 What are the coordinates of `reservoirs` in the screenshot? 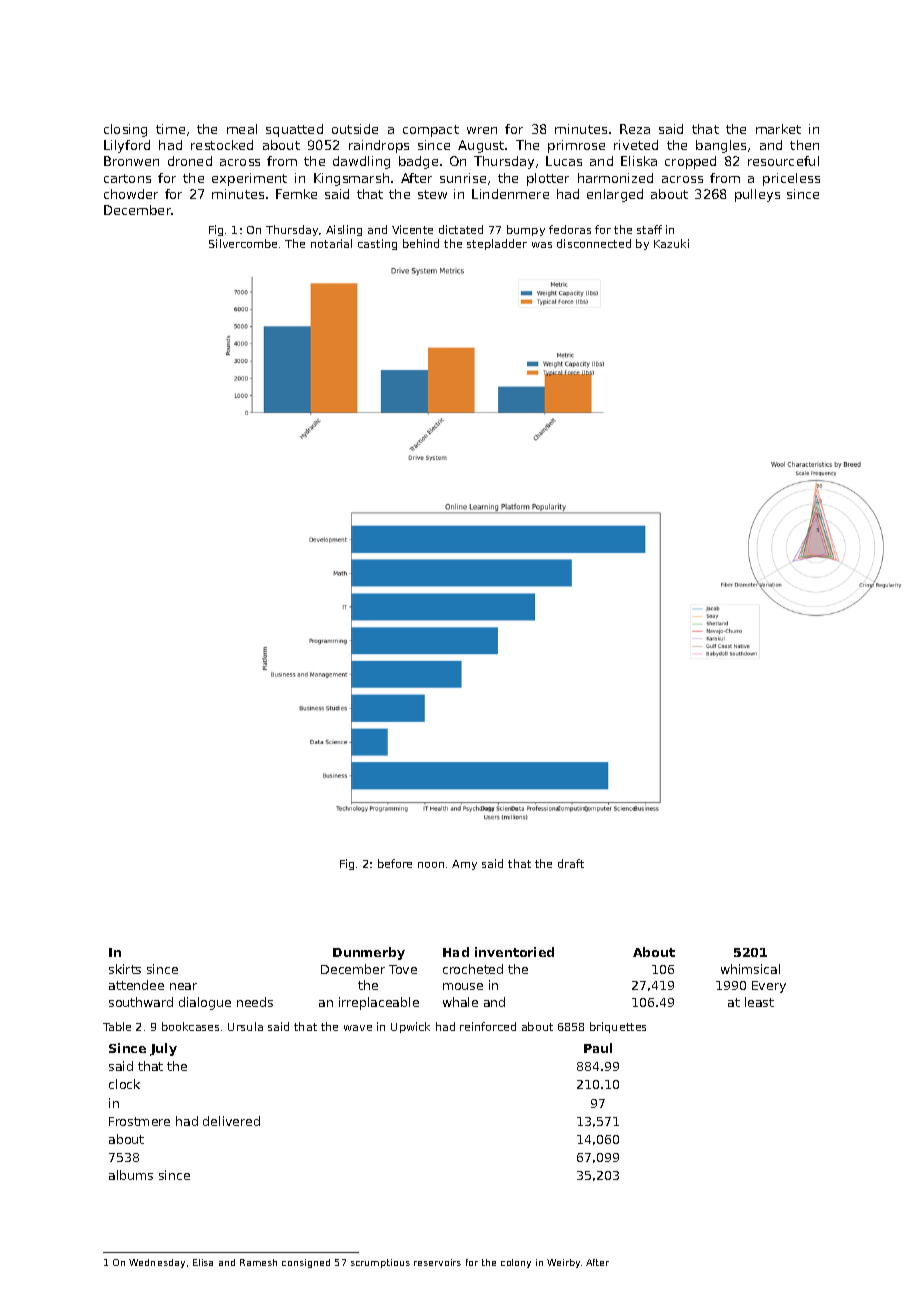 It's located at (437, 1262).
